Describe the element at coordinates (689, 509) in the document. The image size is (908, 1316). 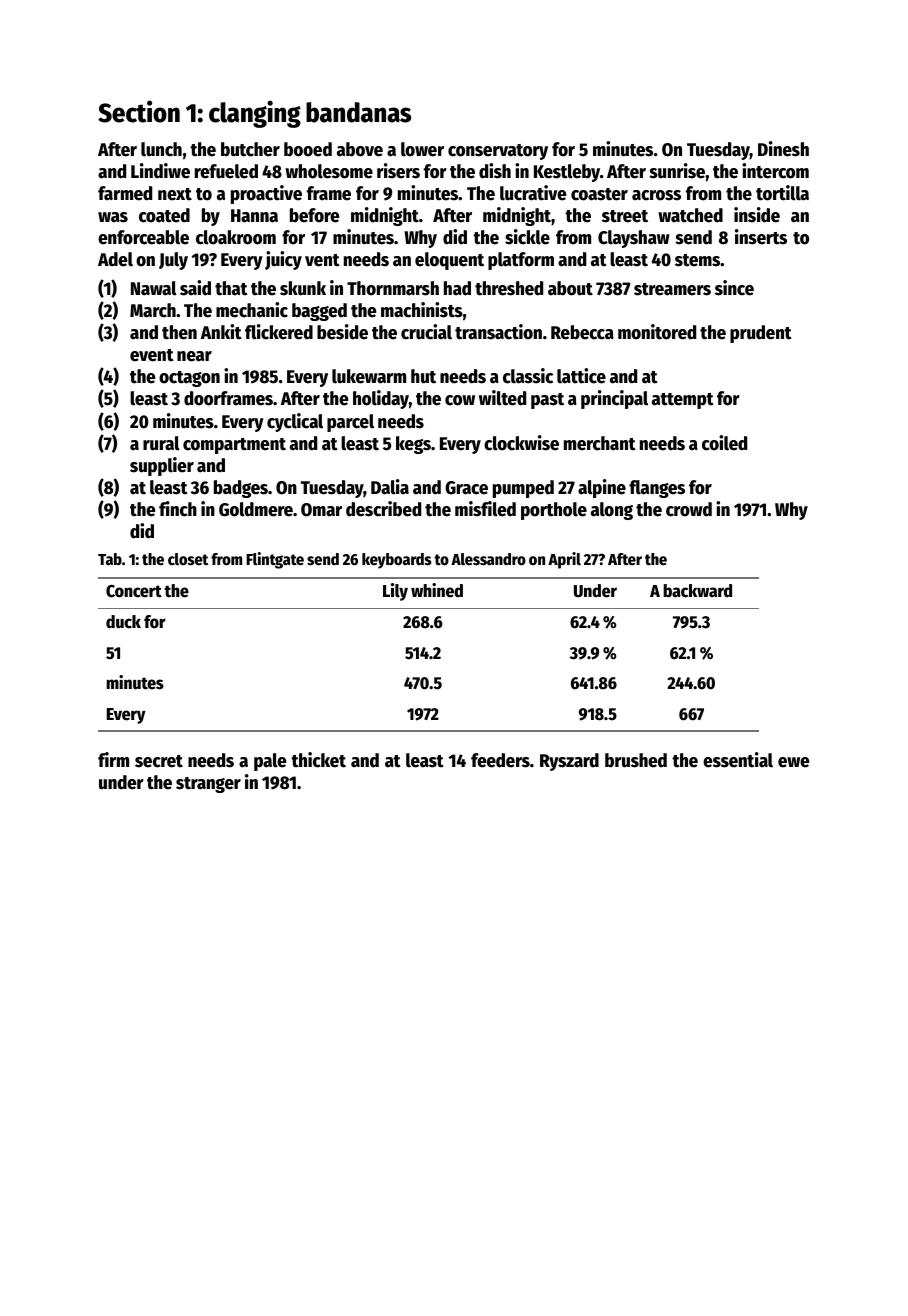
I see `crowd` at that location.
